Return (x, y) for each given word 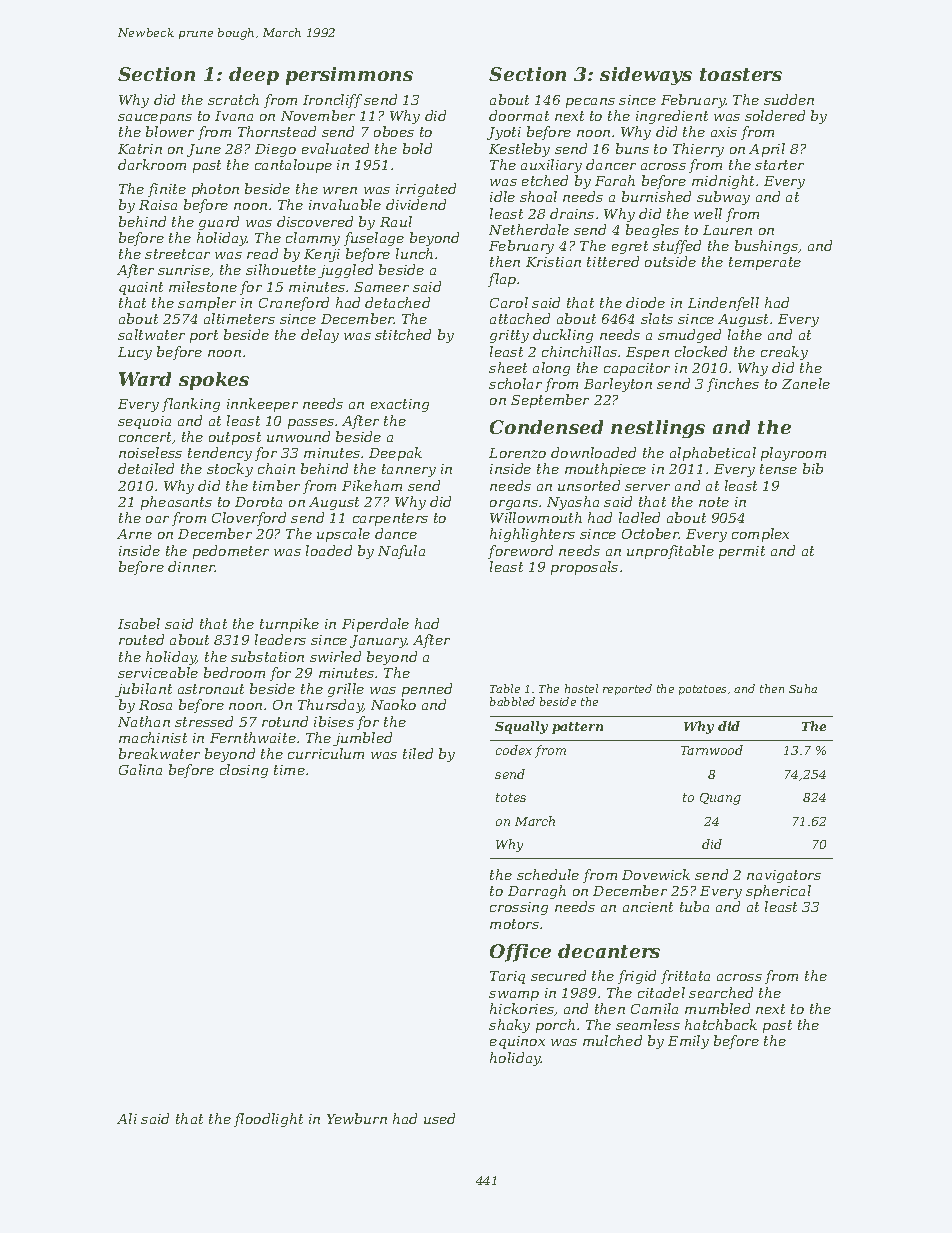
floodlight (268, 1120)
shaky (509, 1026)
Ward (145, 379)
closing (244, 771)
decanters (609, 951)
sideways (646, 76)
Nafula (401, 552)
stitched (403, 334)
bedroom (234, 672)
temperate (765, 263)
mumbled (717, 1008)
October (650, 533)
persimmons (349, 76)
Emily (688, 1042)
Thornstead (277, 131)
